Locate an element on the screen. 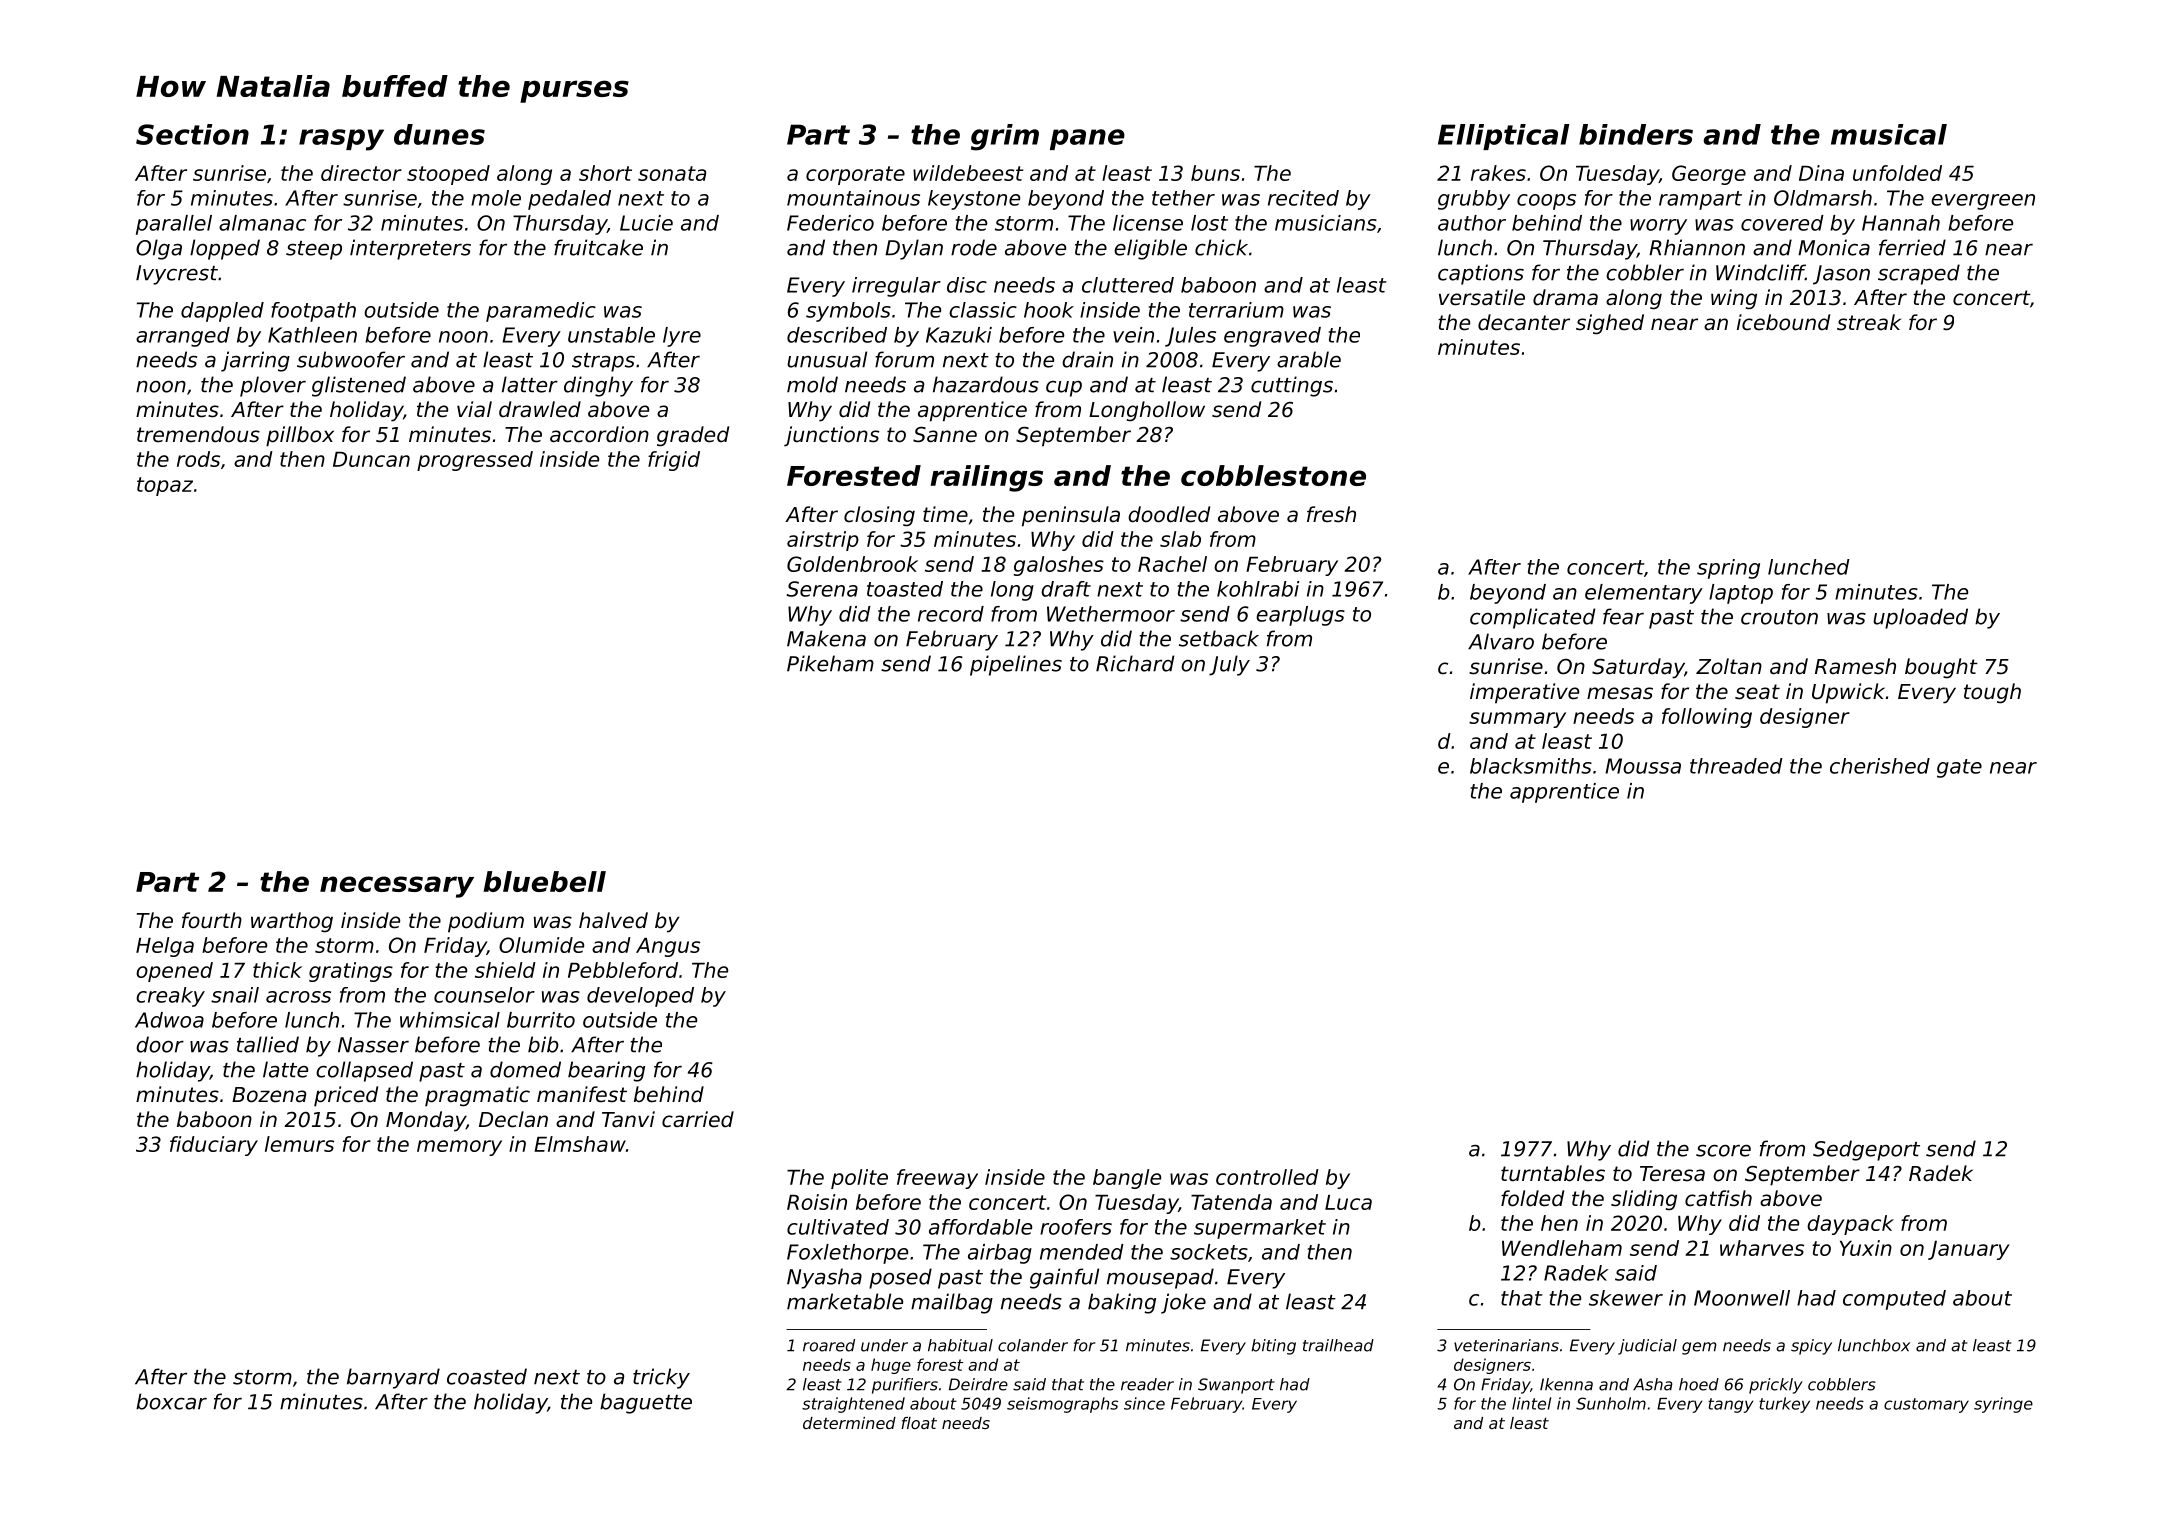  roared is located at coordinates (829, 1345).
